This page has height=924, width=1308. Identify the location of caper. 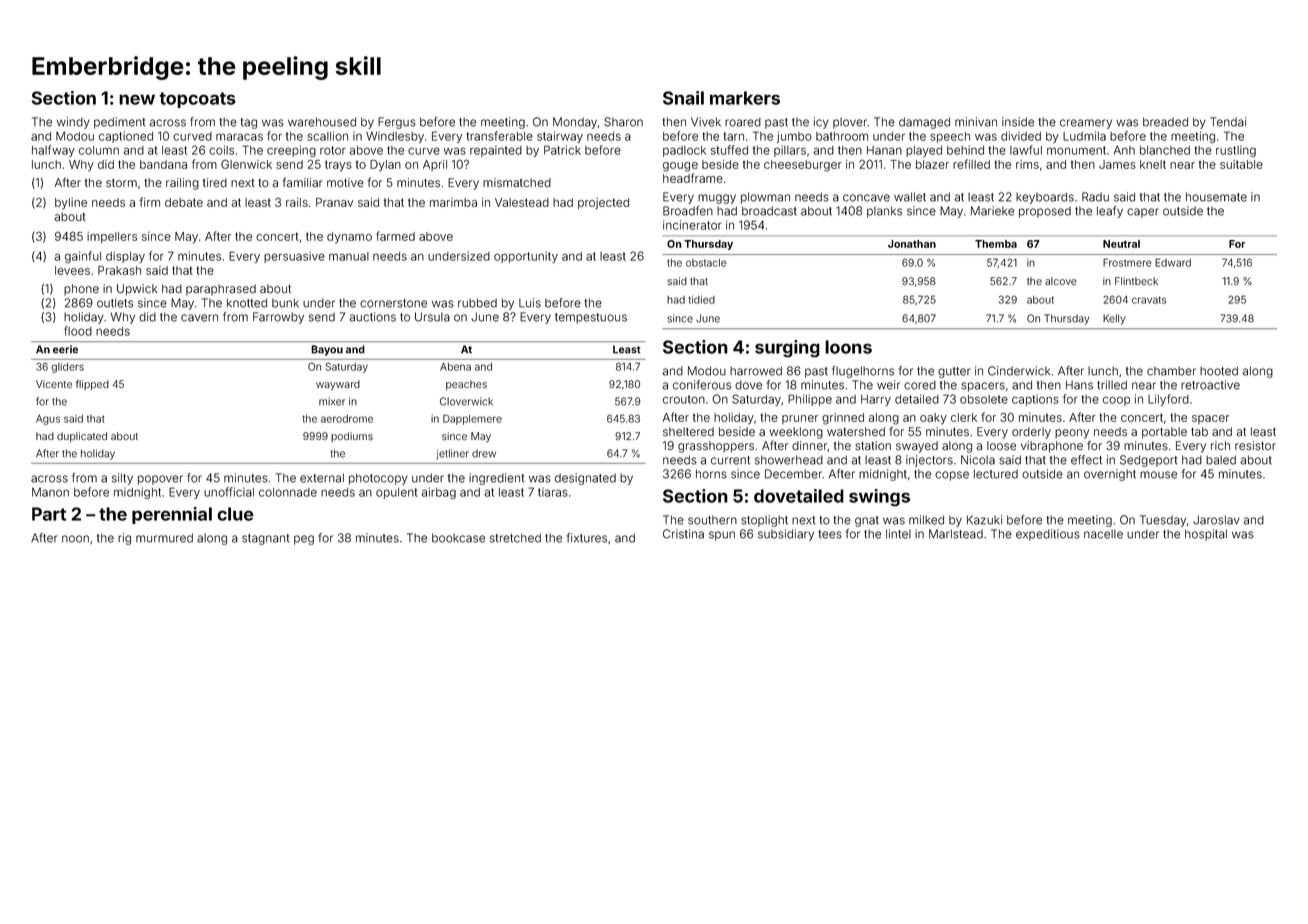
(1143, 213).
